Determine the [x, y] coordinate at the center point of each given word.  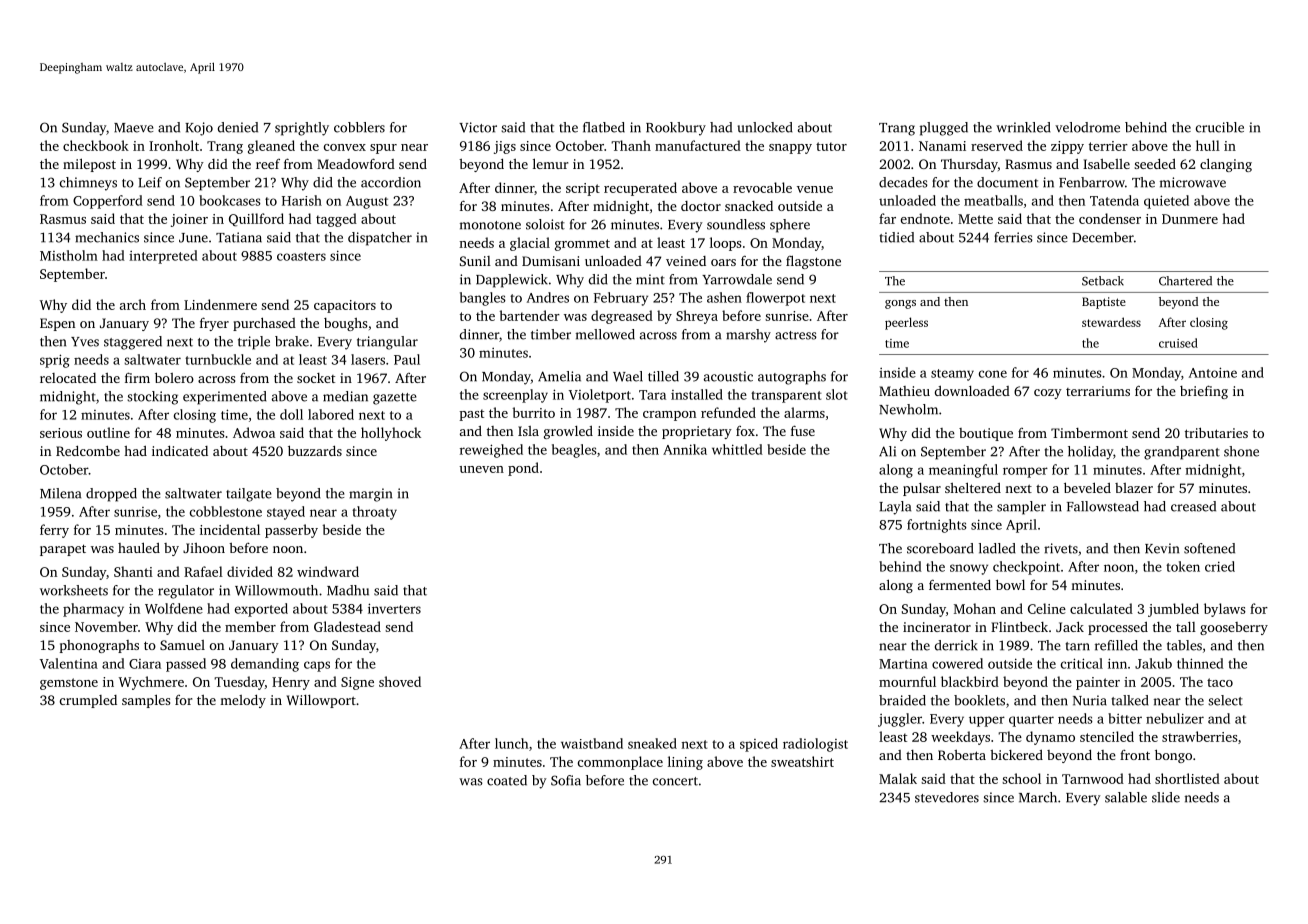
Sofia [566, 780]
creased [1193, 506]
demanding [265, 665]
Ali [887, 451]
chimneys [88, 184]
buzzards [315, 450]
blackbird [970, 681]
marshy [748, 336]
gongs [900, 304]
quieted [1166, 202]
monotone [490, 225]
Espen [57, 324]
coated [507, 780]
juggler [900, 720]
